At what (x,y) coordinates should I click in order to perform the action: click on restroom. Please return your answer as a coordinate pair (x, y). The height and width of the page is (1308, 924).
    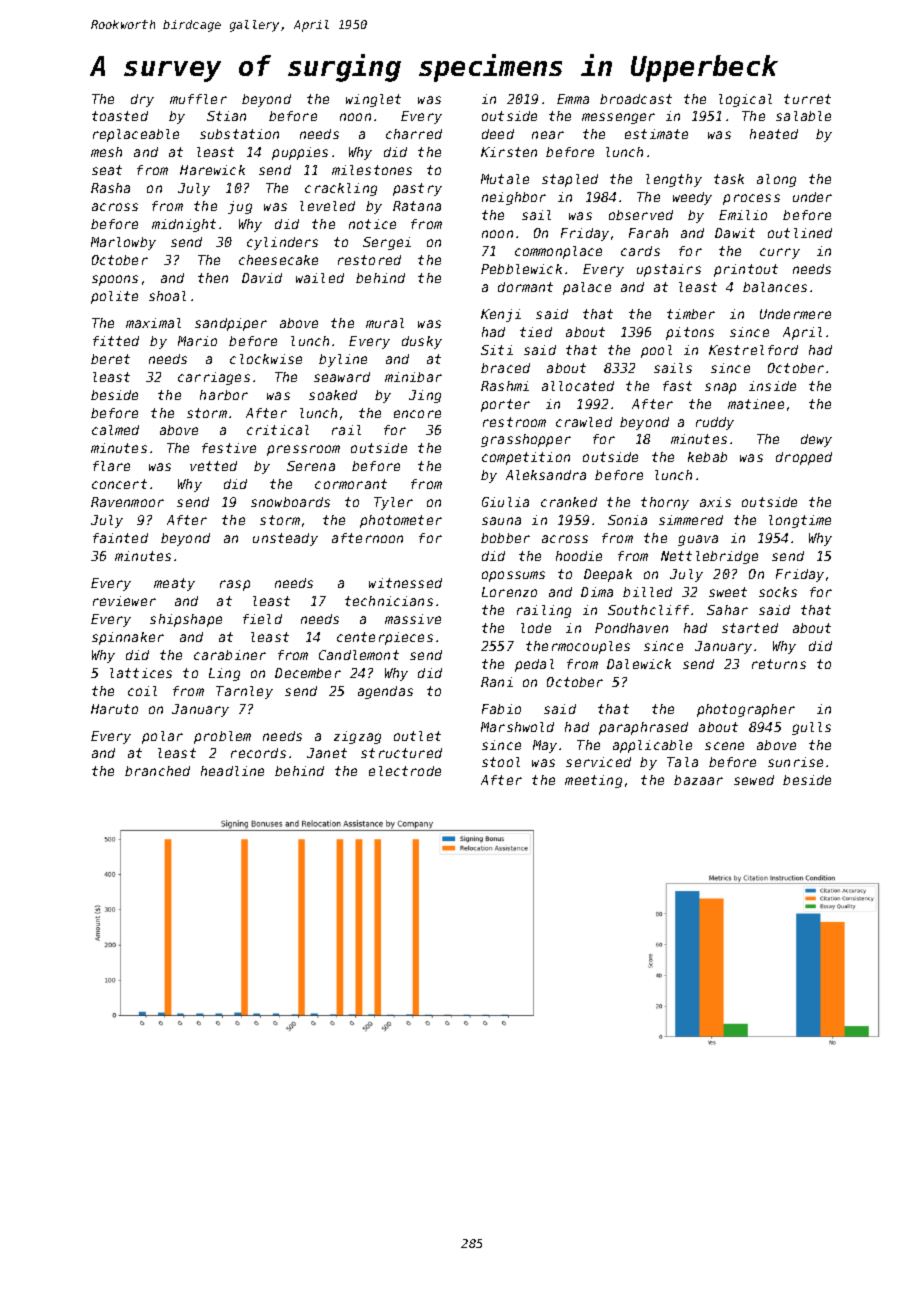
    Looking at the image, I should click on (514, 422).
